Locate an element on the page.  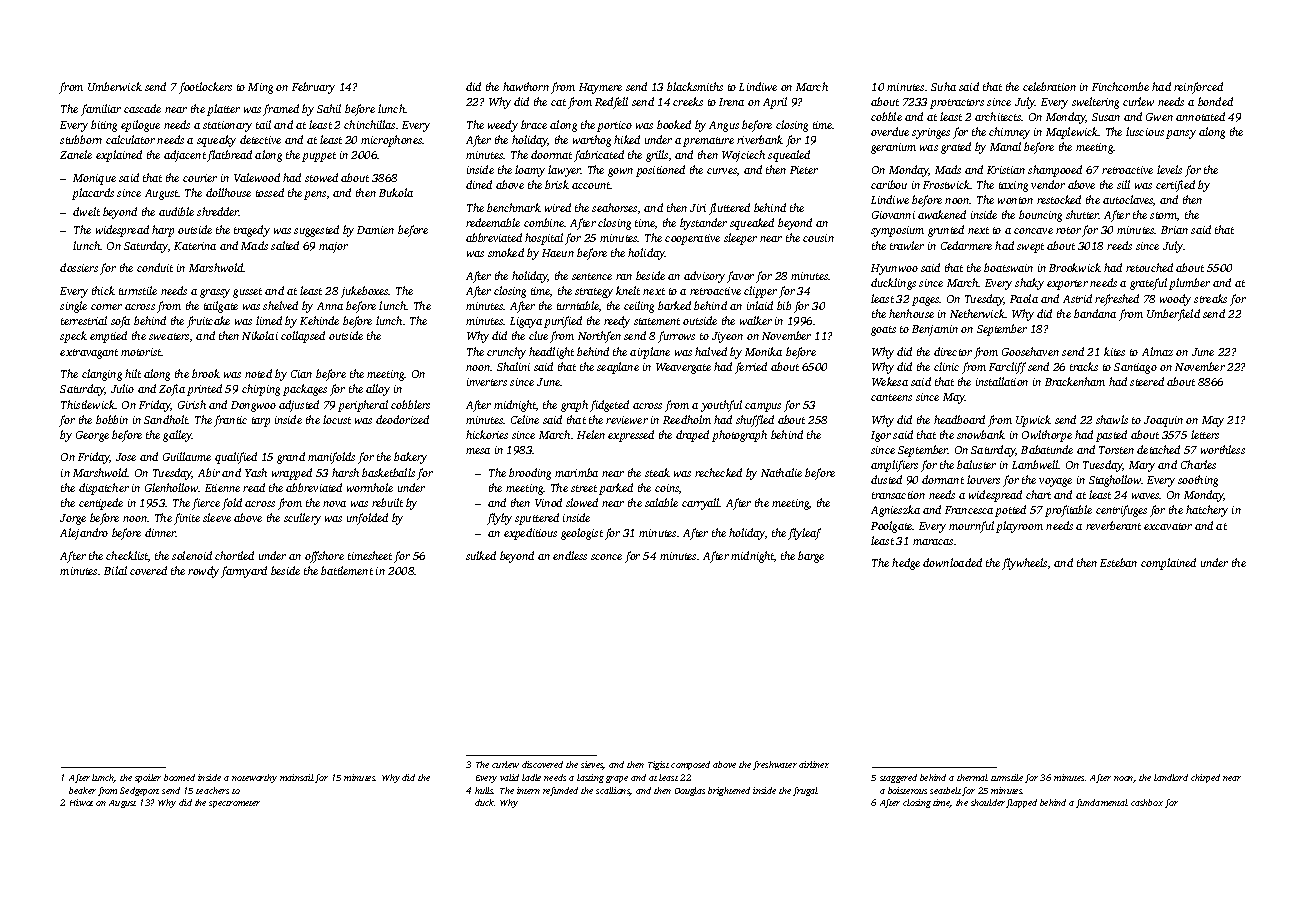
frugal is located at coordinates (805, 791).
